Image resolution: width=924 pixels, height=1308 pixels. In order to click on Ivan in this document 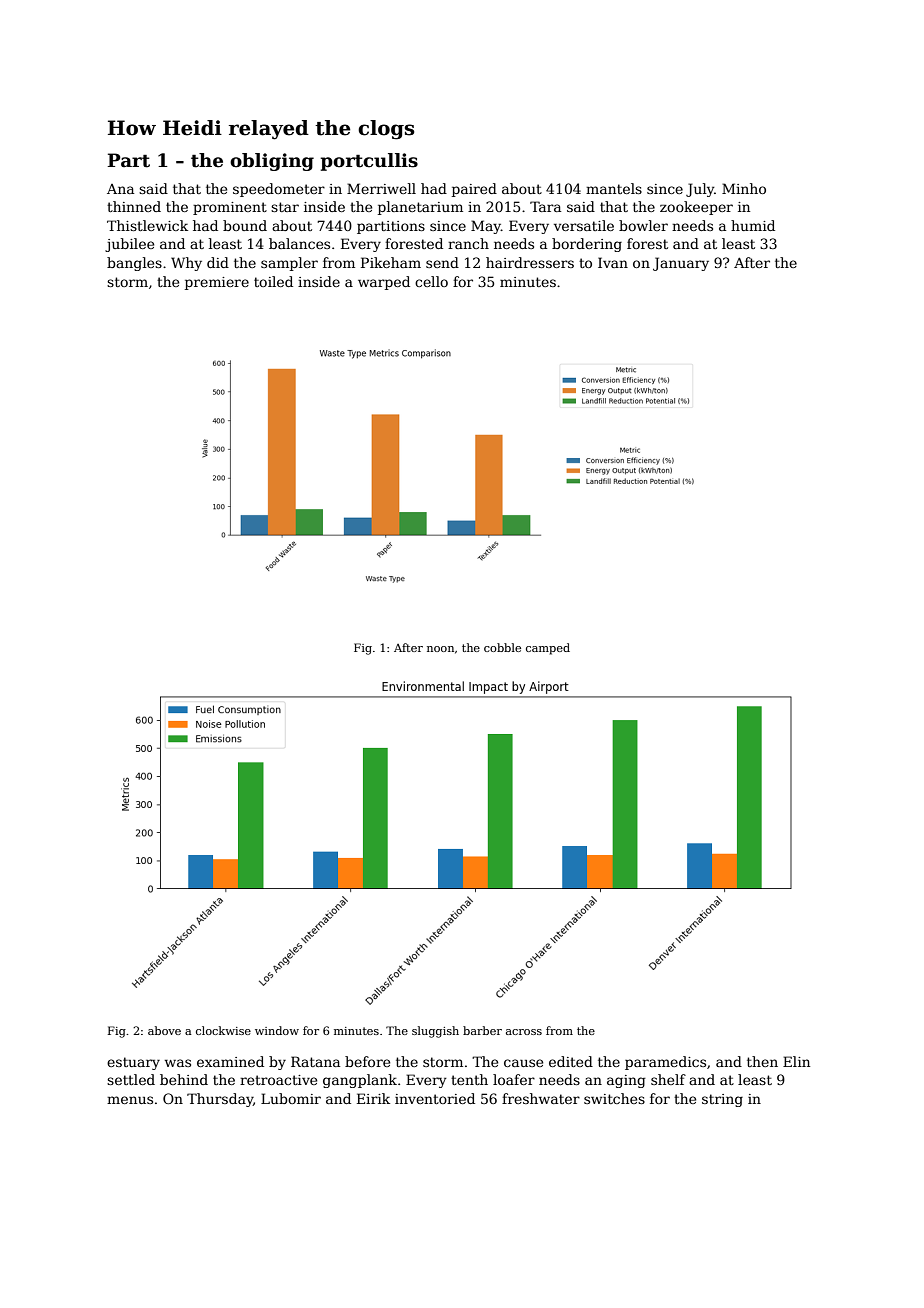, I will do `click(613, 262)`.
